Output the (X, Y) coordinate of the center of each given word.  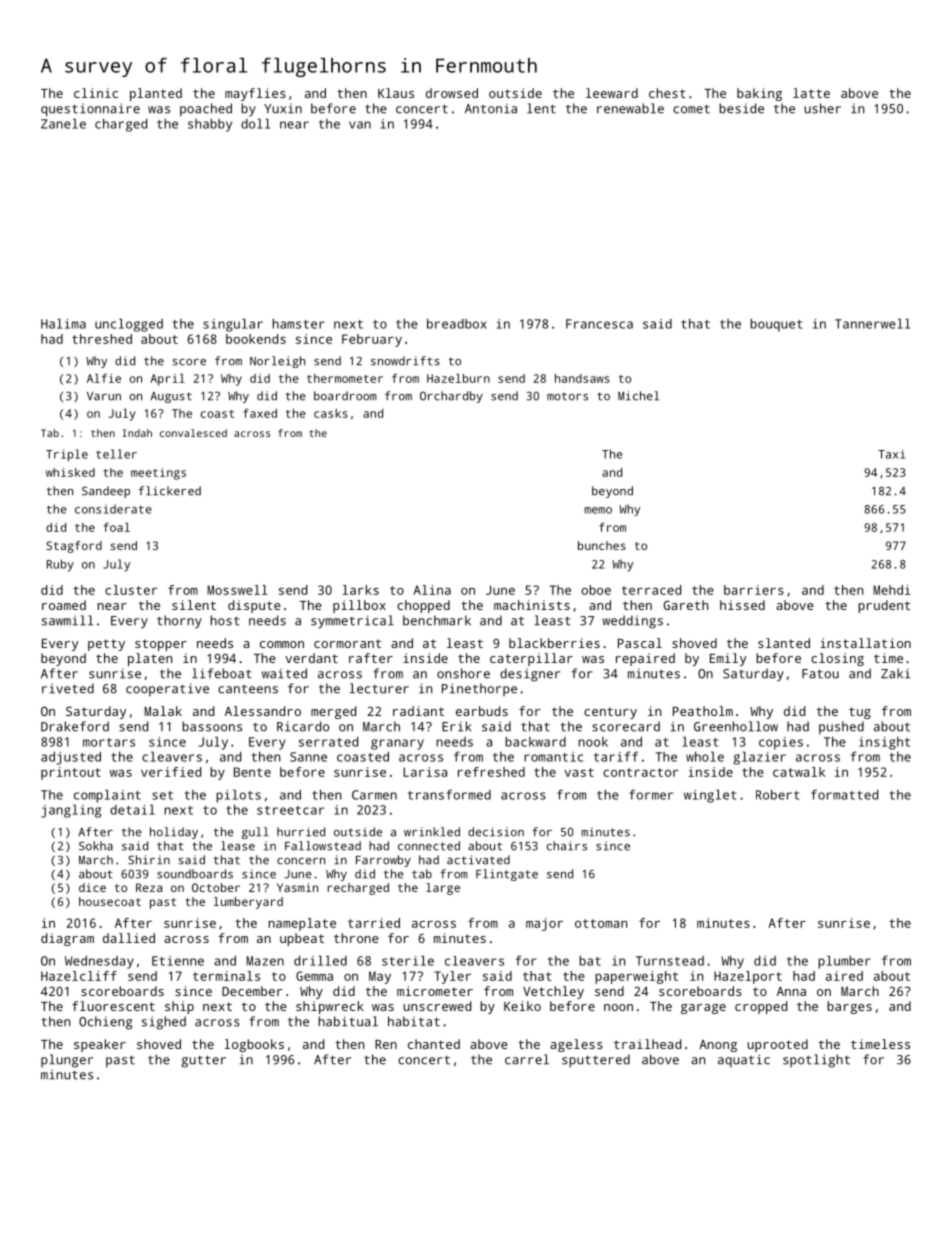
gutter (203, 1061)
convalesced (193, 433)
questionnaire (90, 110)
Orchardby (451, 397)
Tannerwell (872, 323)
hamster (298, 324)
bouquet (776, 325)
